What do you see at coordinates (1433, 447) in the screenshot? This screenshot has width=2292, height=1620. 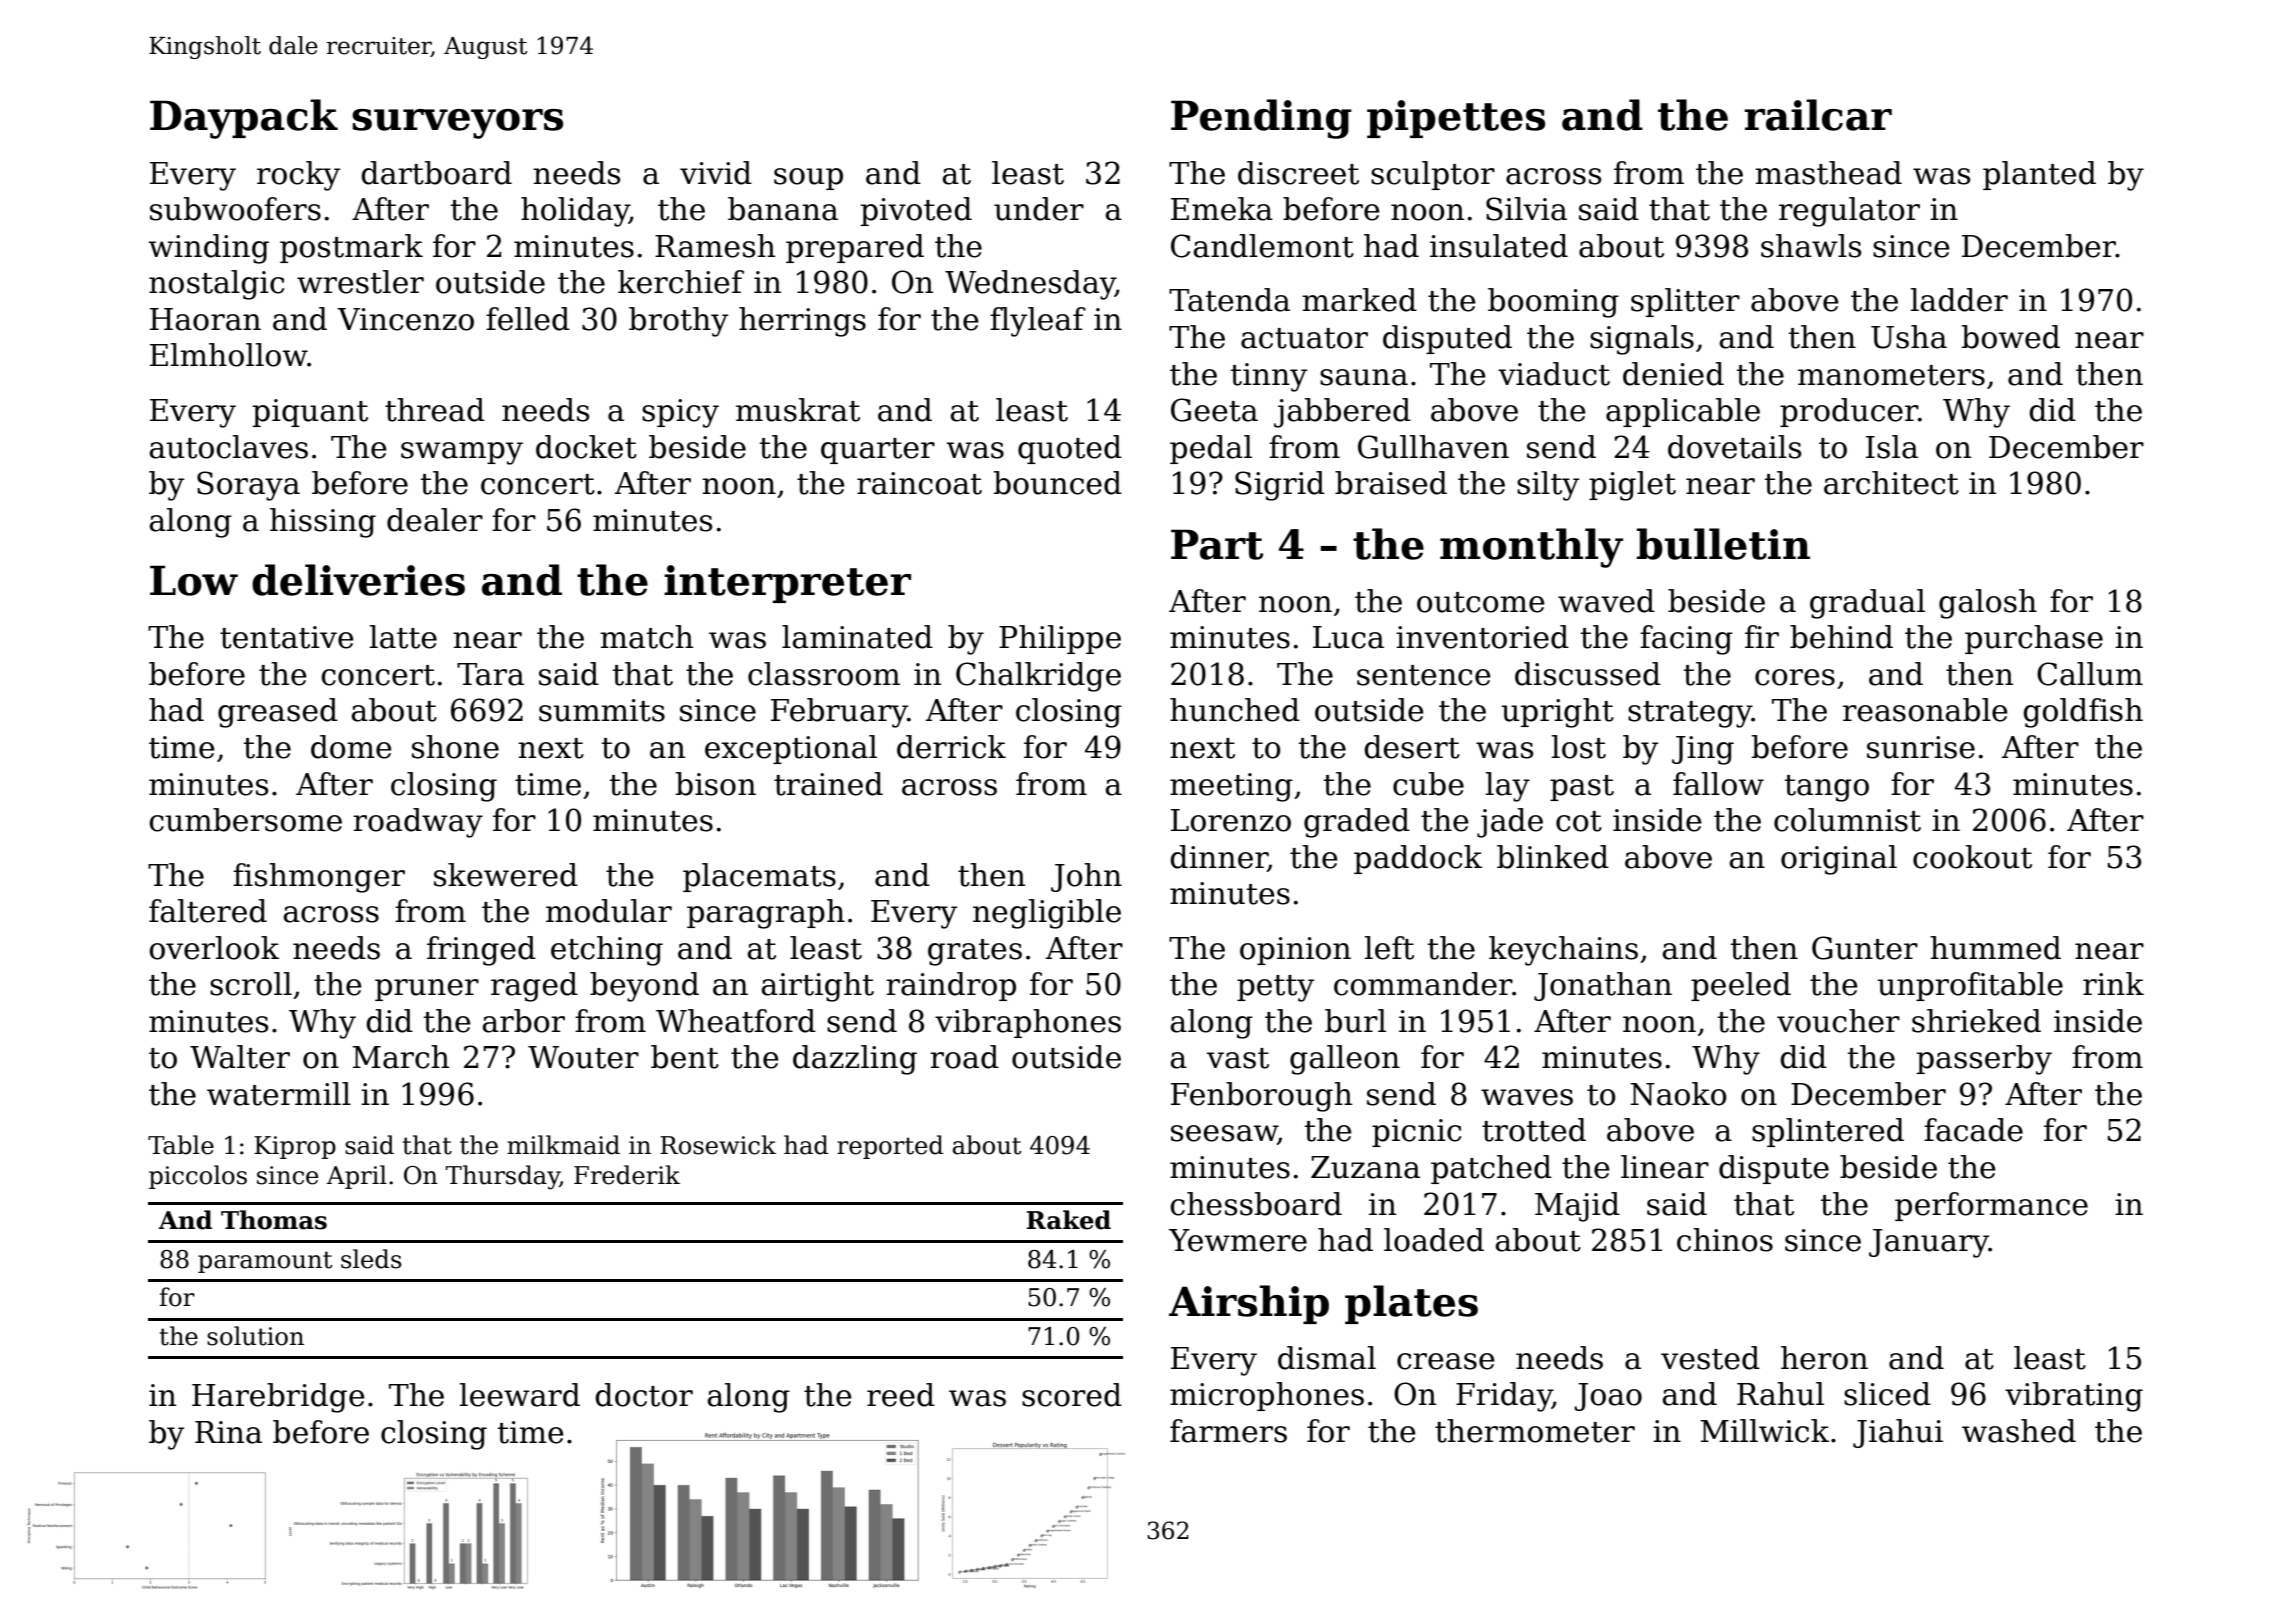 I see `Gullhaven` at bounding box center [1433, 447].
